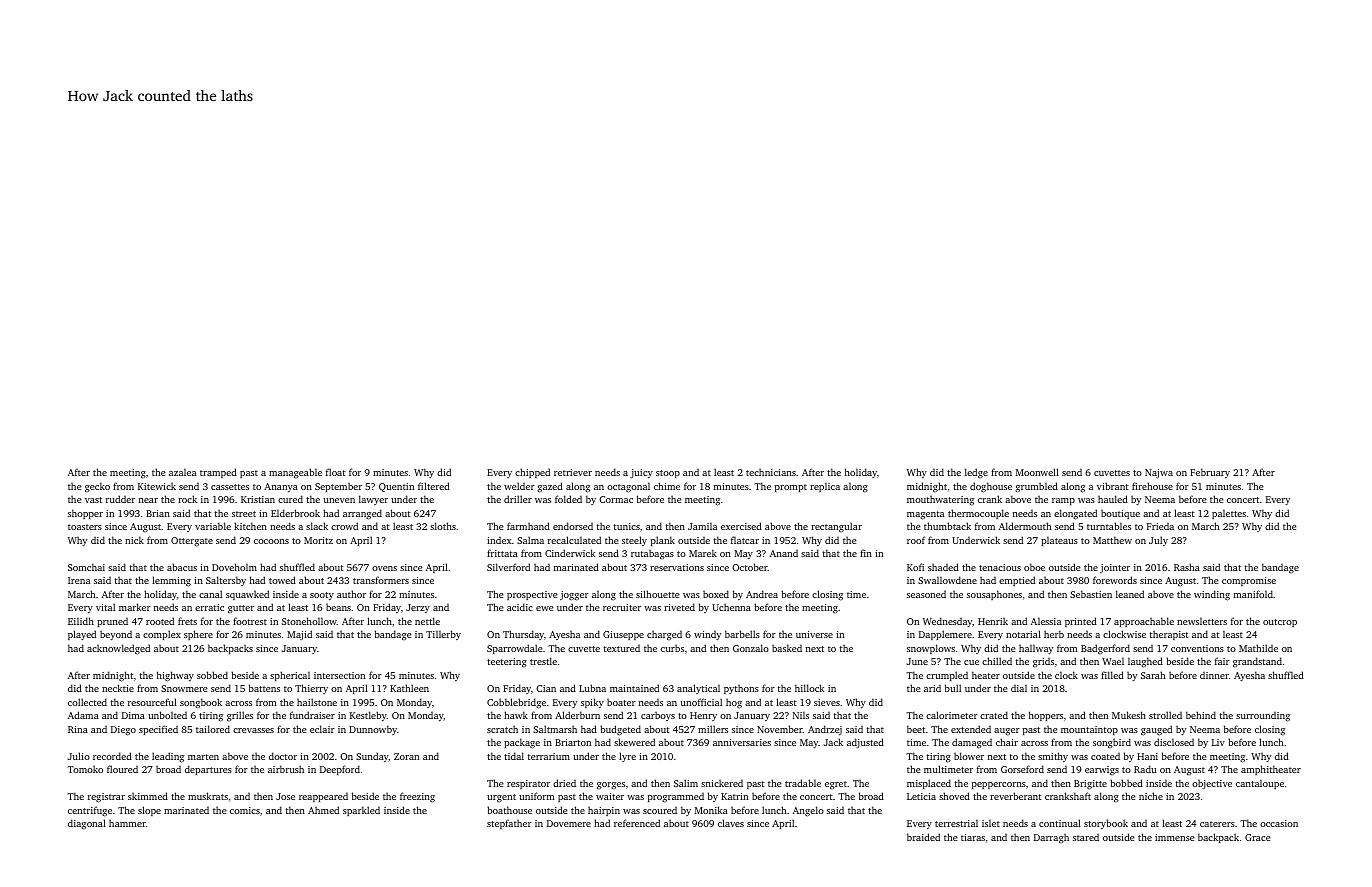  Describe the element at coordinates (923, 837) in the image. I see `braided` at that location.
